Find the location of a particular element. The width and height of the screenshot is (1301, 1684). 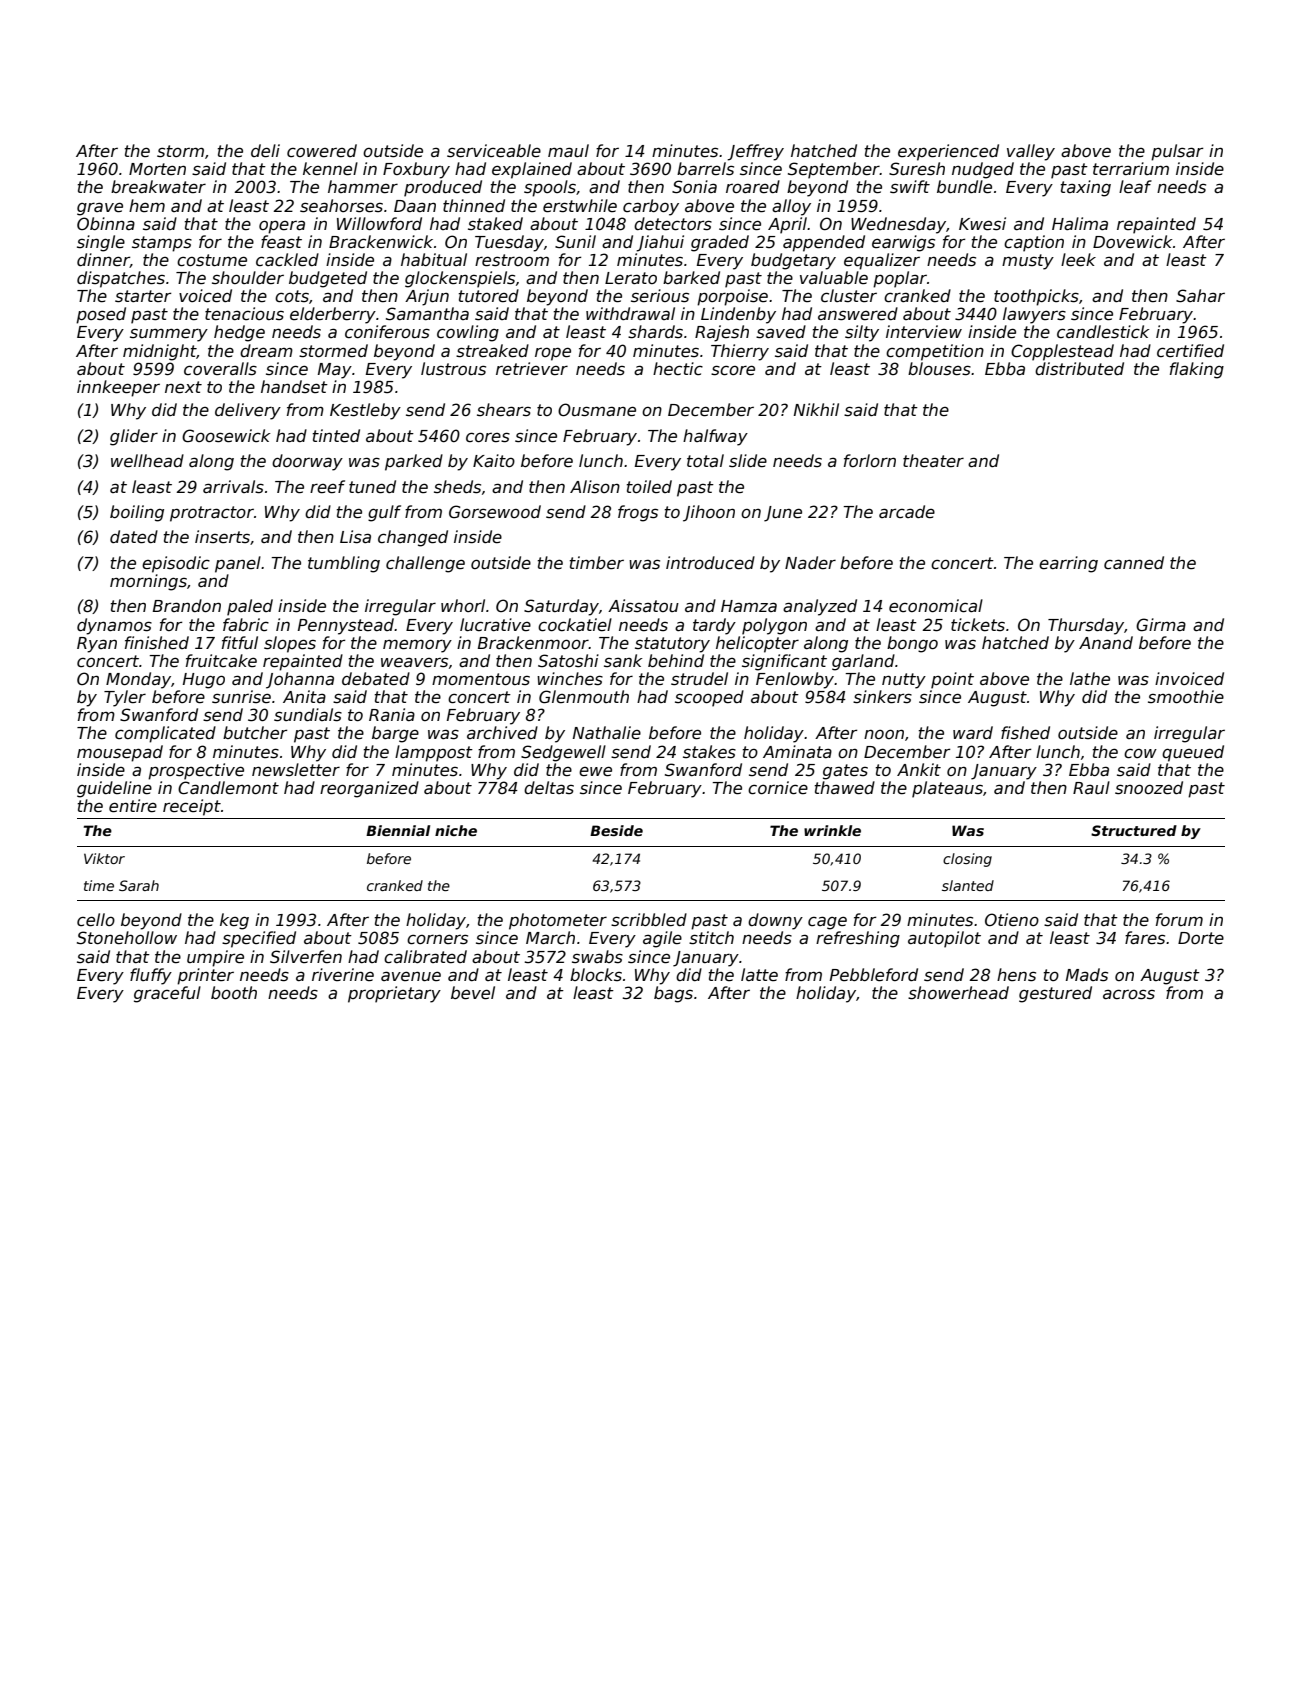

blocks is located at coordinates (596, 975).
